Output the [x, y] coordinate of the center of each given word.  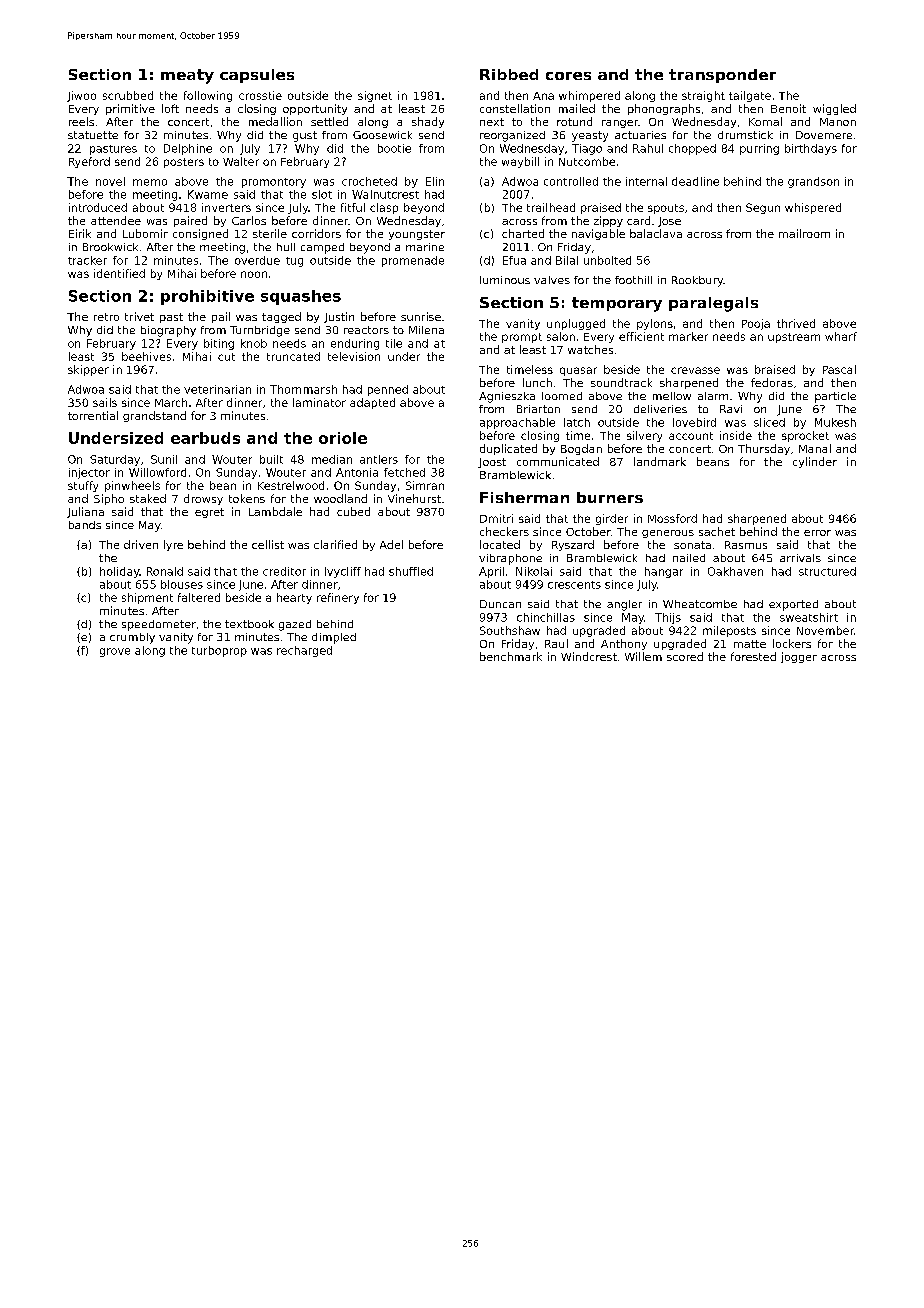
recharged [304, 651]
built [271, 459]
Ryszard [573, 545]
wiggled [834, 109]
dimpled [334, 638]
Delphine [188, 149]
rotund [574, 121]
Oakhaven [735, 571]
